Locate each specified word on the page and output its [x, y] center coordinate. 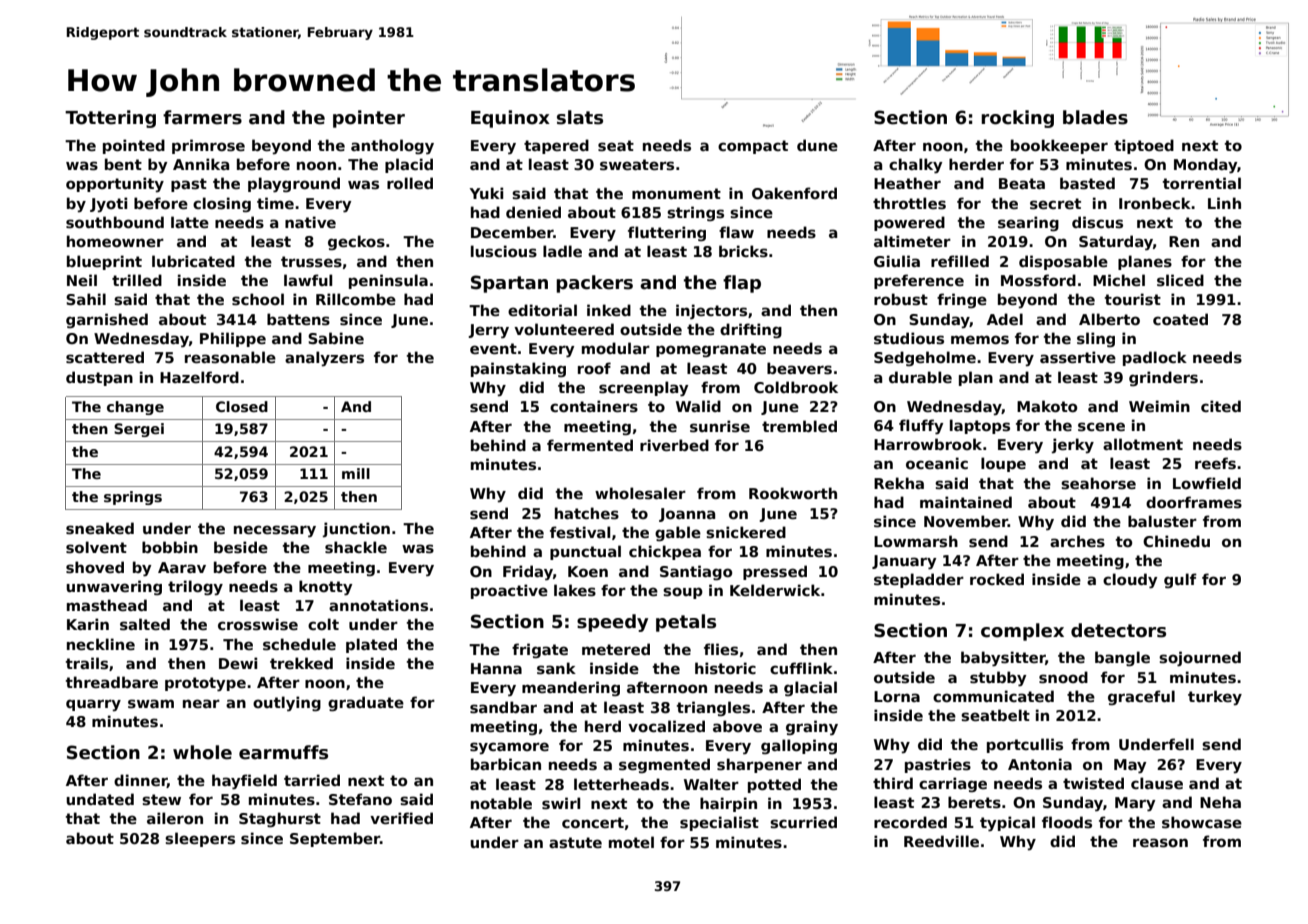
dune [817, 145]
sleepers [200, 839]
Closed [242, 406]
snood [1063, 677]
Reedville [941, 841]
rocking [1017, 119]
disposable [1063, 262]
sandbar [503, 707]
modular [616, 348]
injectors [711, 311]
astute [575, 842]
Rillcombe [356, 299]
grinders [1163, 378]
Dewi [238, 663]
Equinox [510, 119]
